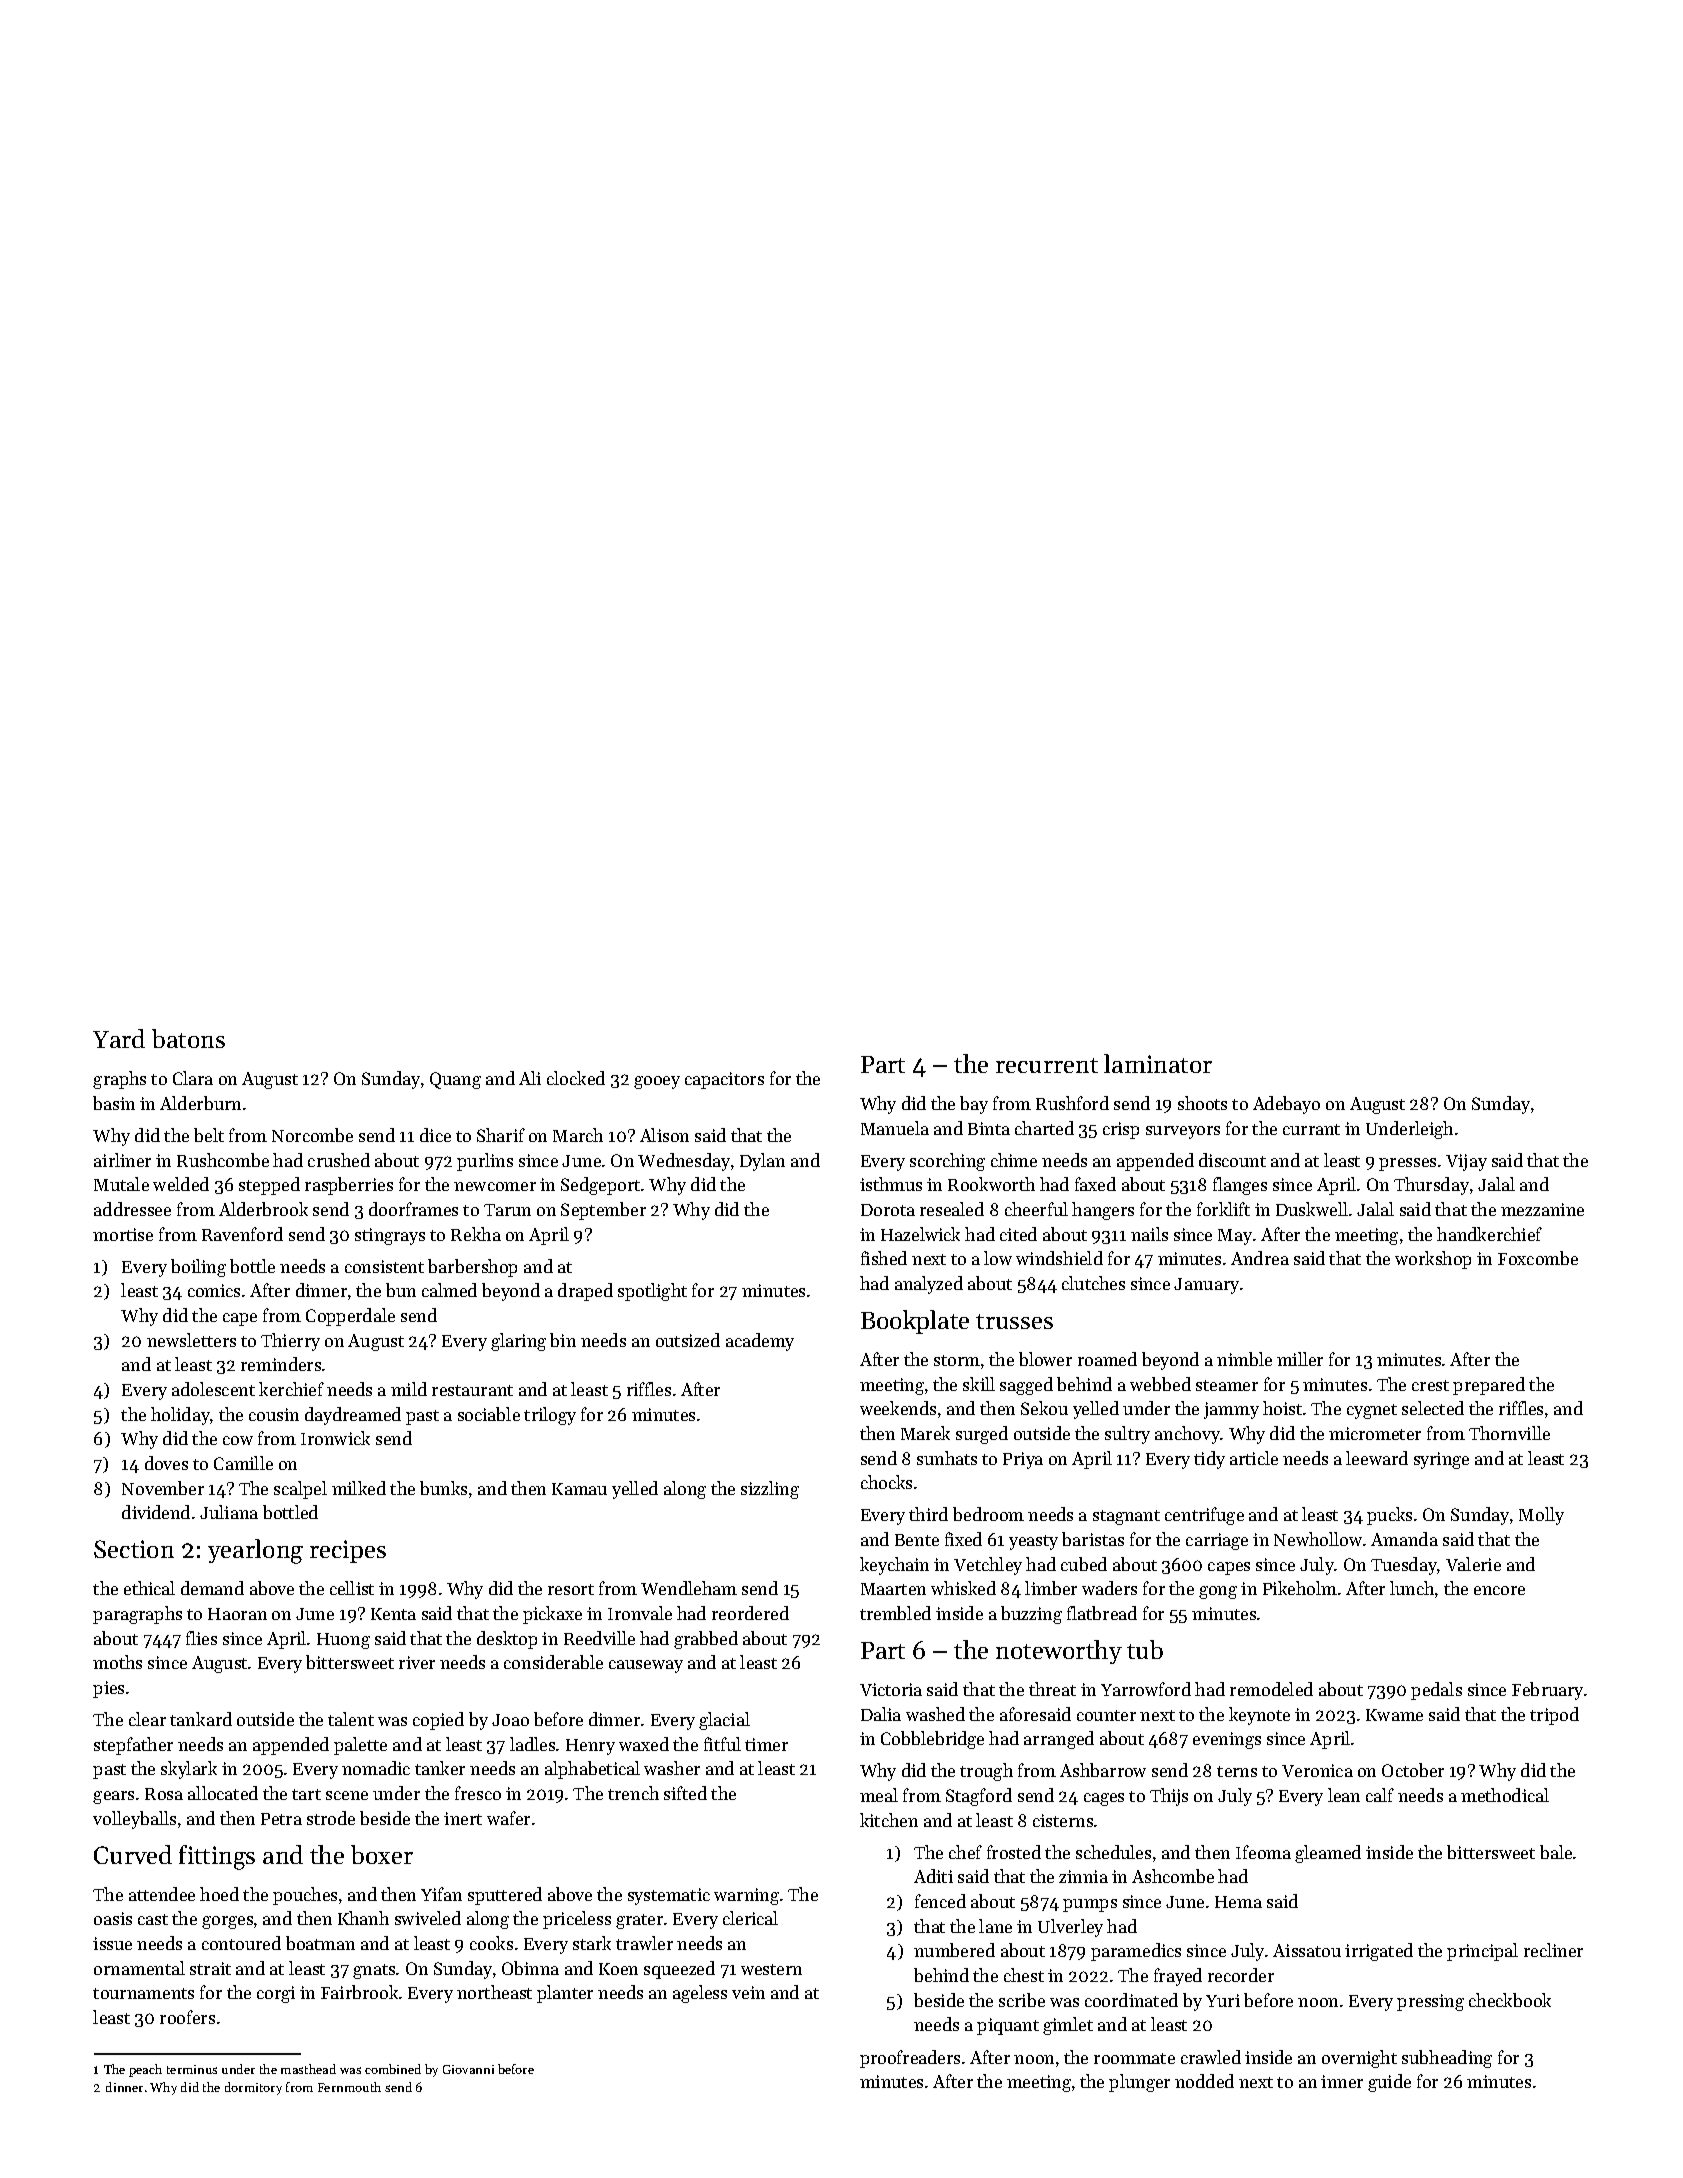 This screenshot has height=2178, width=1683. Describe the element at coordinates (1158, 1063) in the screenshot. I see `laminator` at that location.
